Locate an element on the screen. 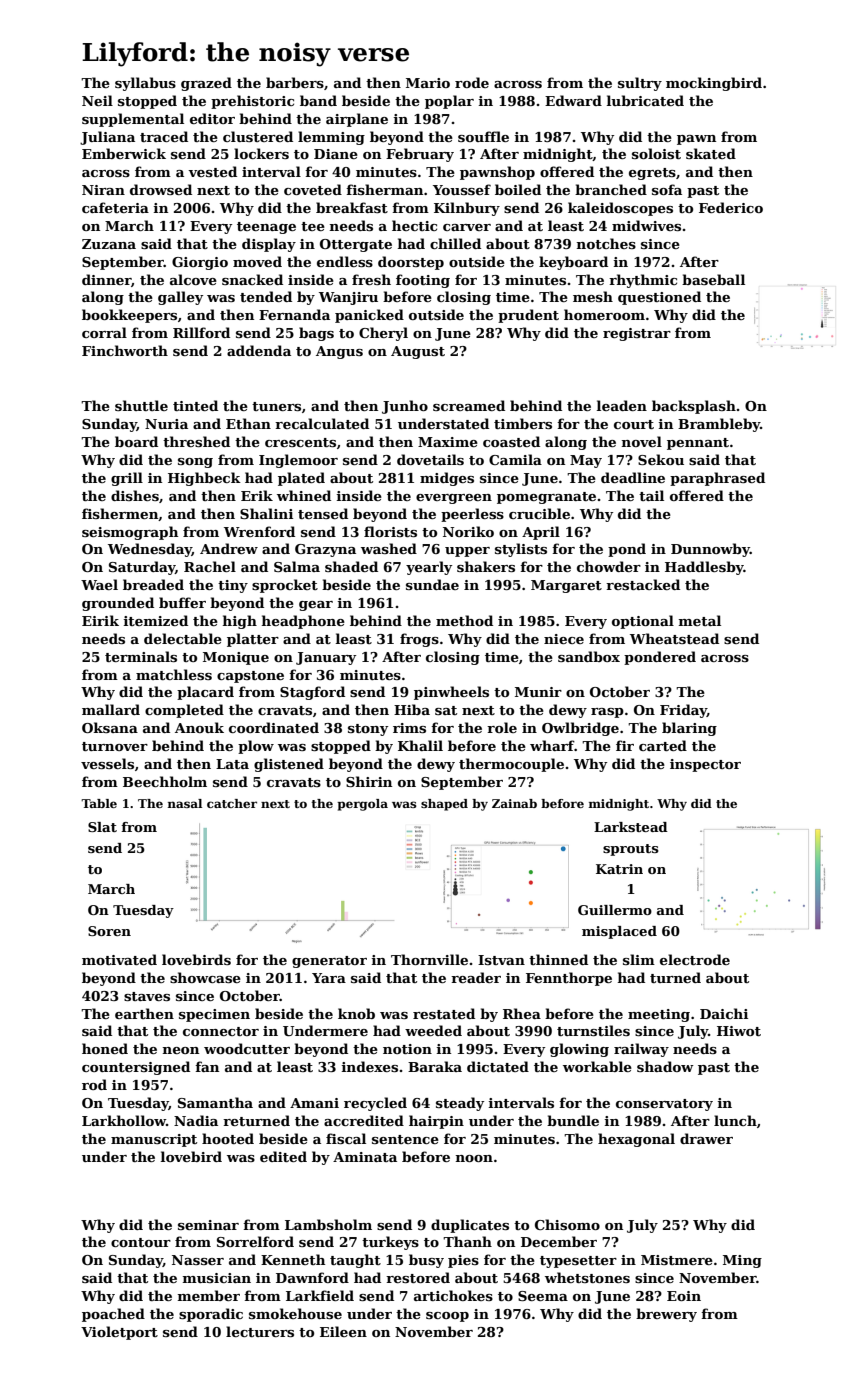 This screenshot has width=849, height=1400. shaped is located at coordinates (444, 805).
